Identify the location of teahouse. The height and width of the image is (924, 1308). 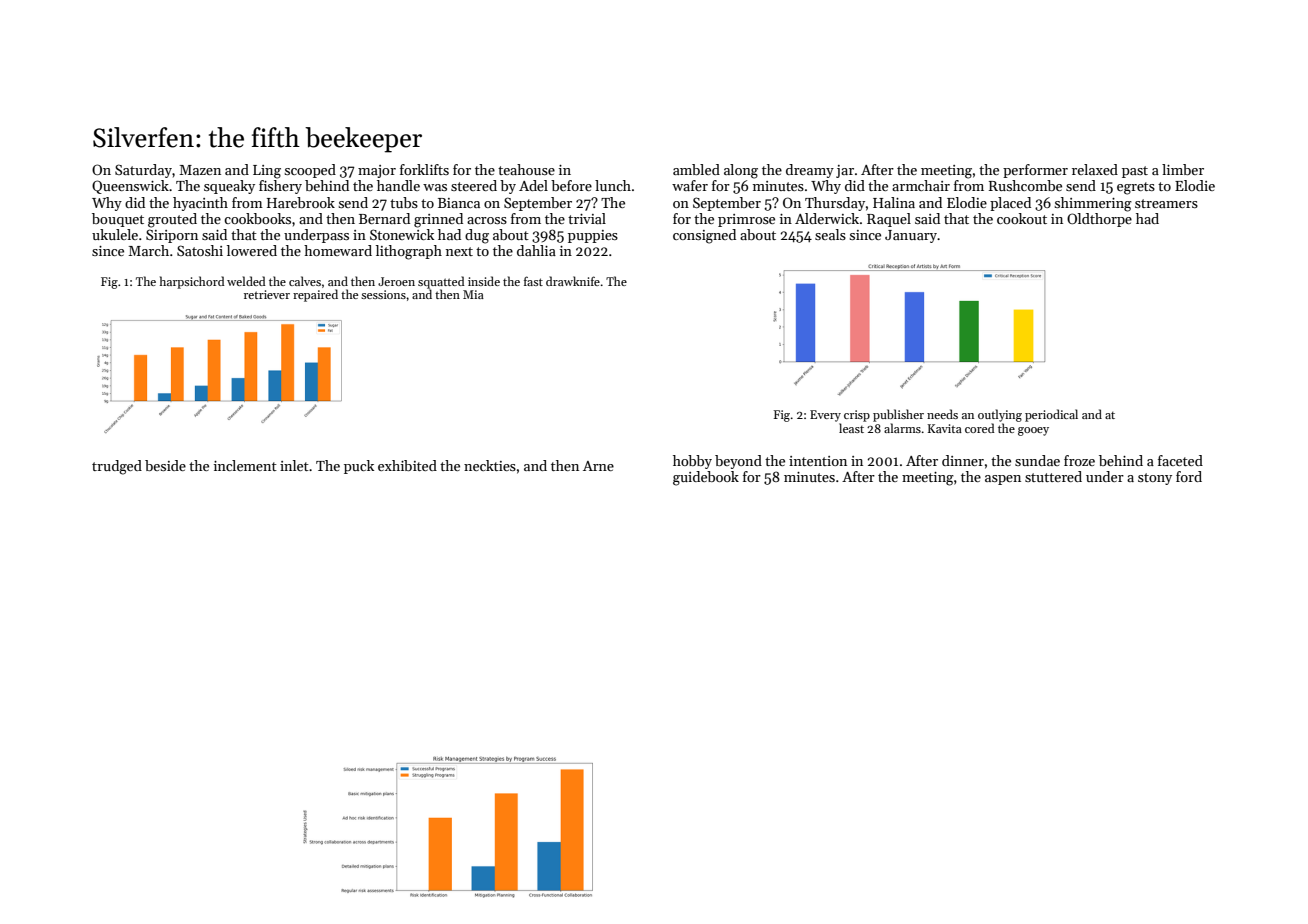
(526, 169).
